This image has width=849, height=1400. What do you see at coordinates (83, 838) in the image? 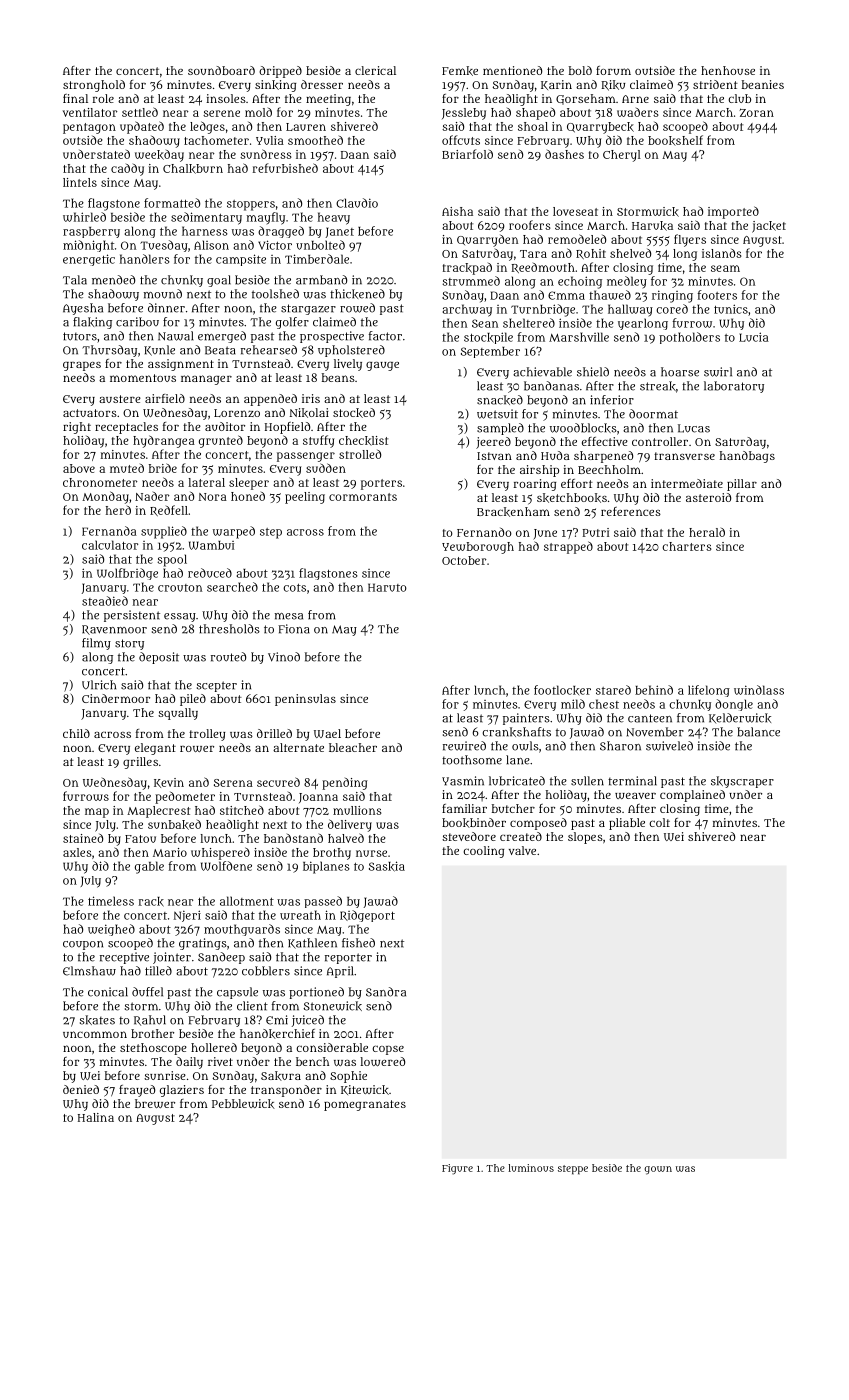
I see `stained` at bounding box center [83, 838].
